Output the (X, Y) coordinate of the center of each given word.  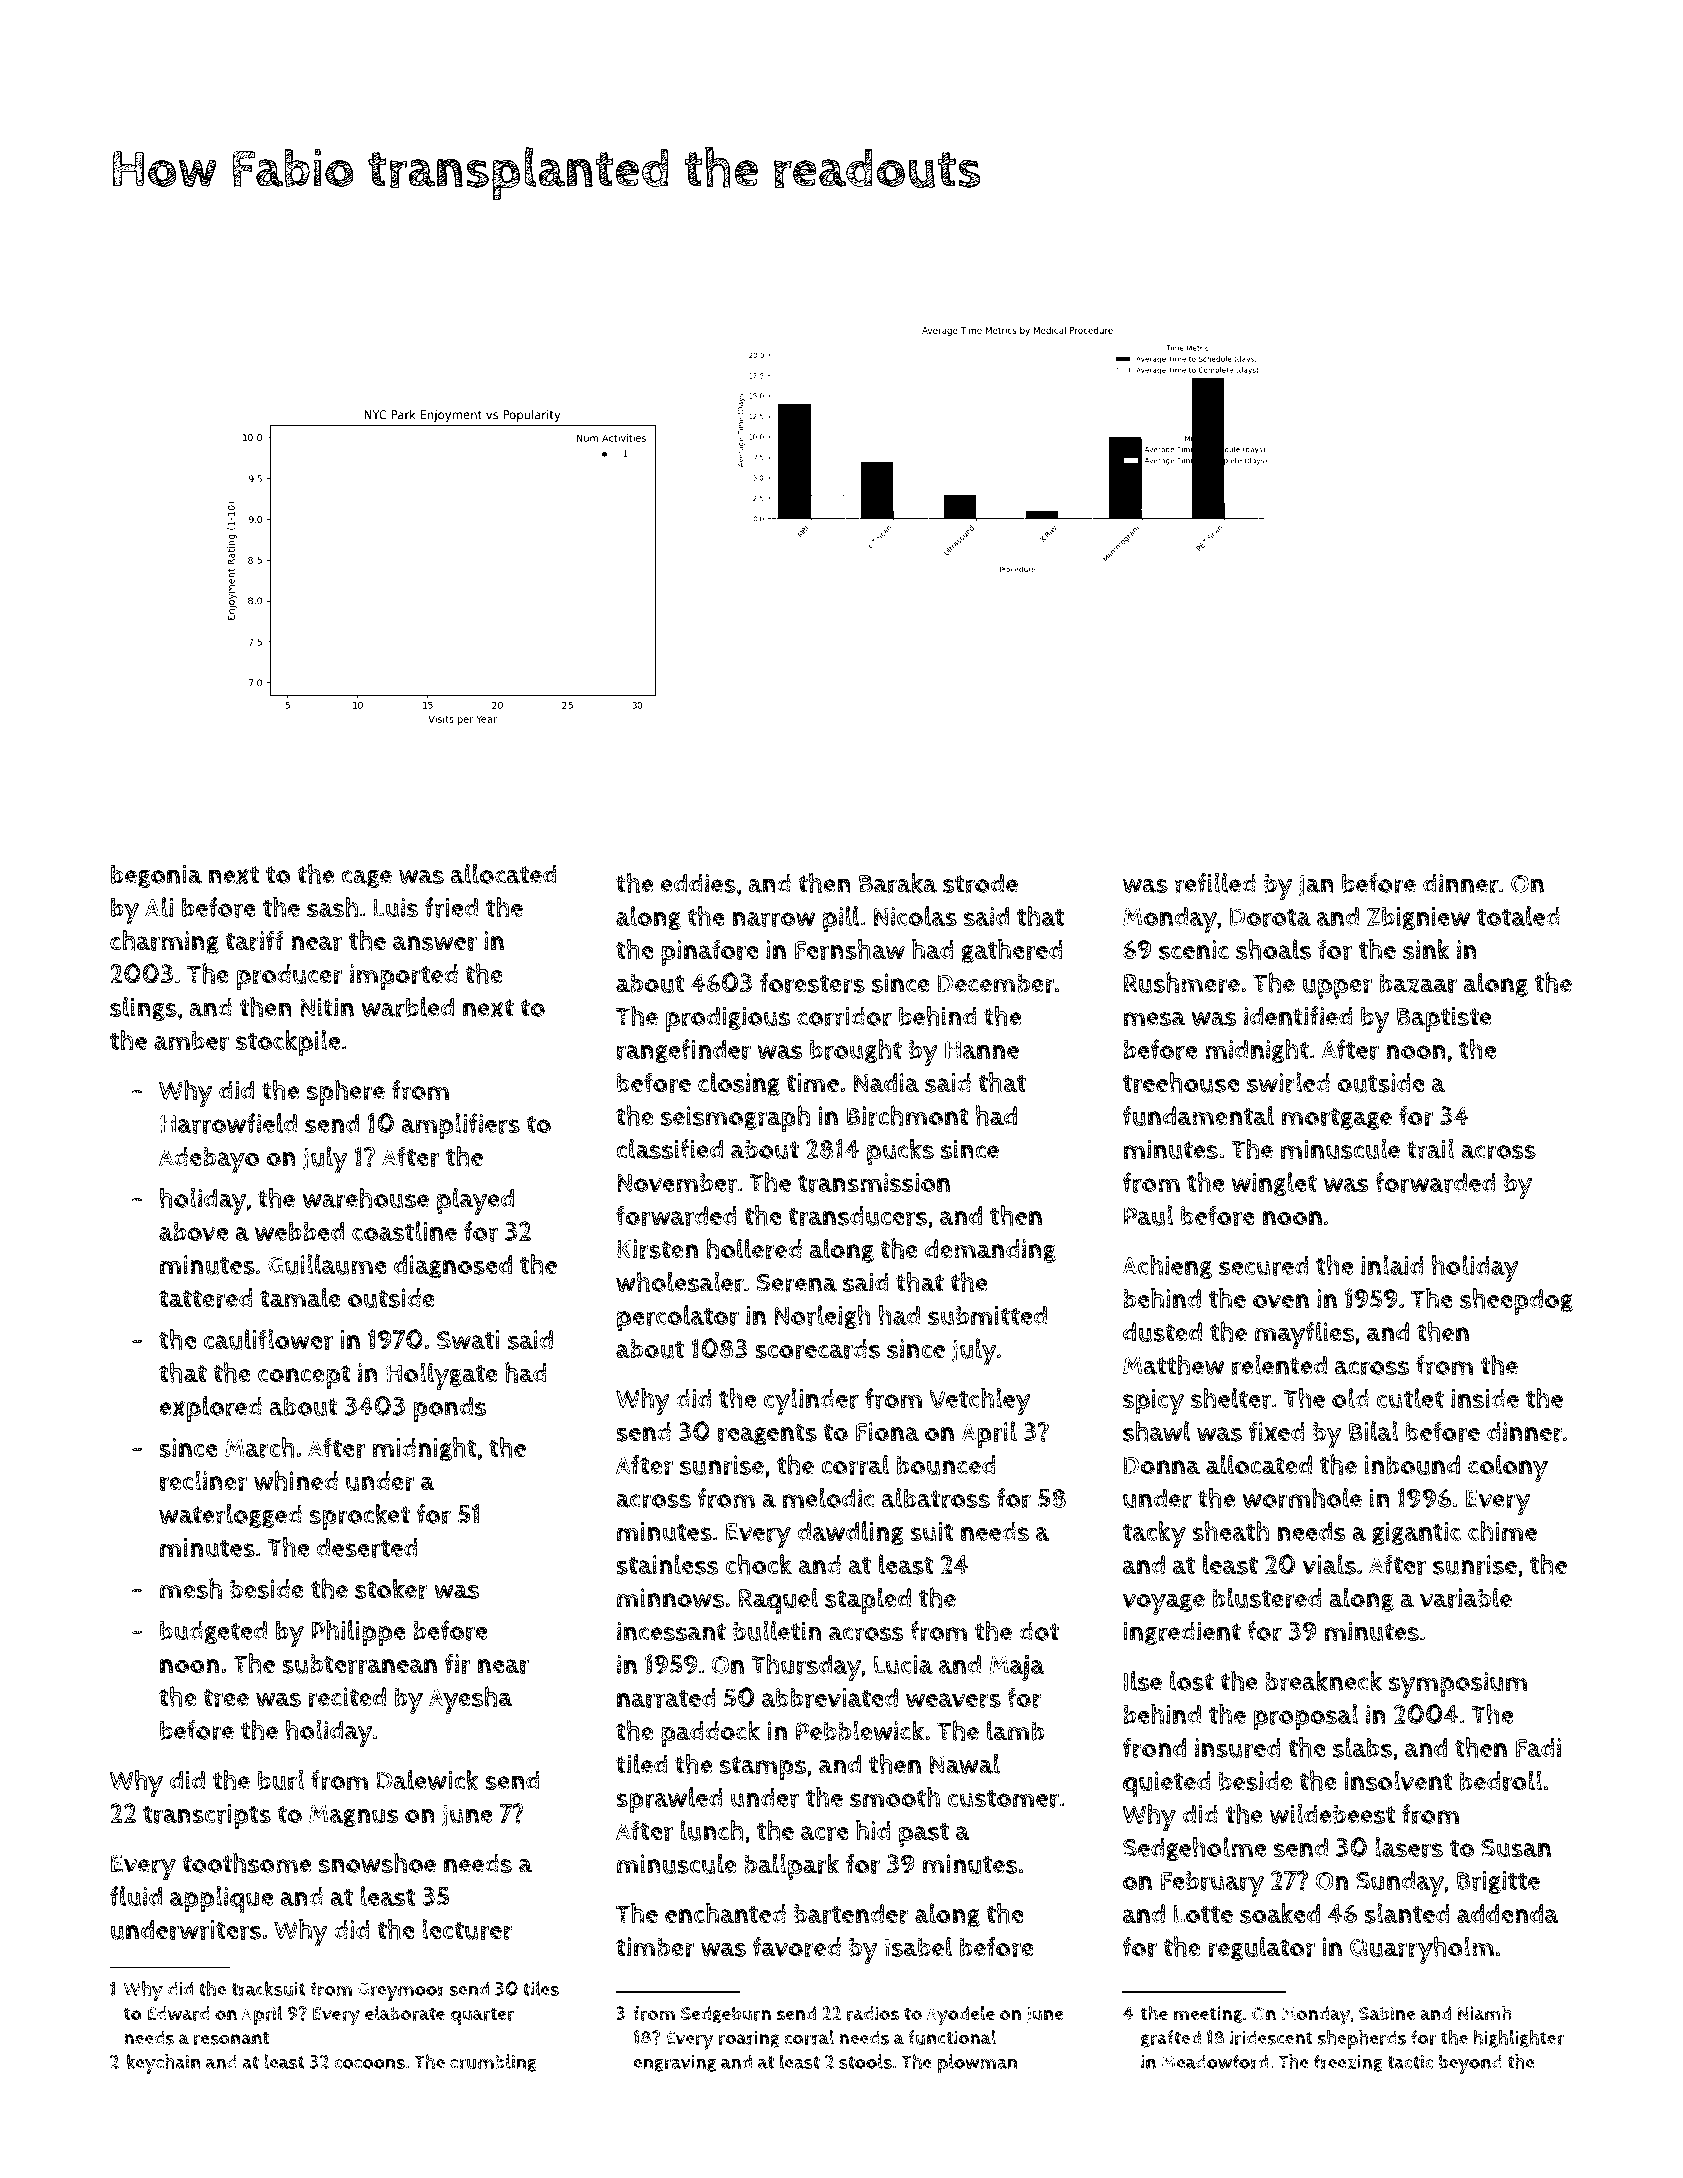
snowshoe (377, 1862)
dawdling (851, 1533)
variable (1466, 1597)
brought (856, 1051)
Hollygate (442, 1376)
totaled (1518, 916)
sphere (346, 1092)
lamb (1016, 1730)
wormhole (1302, 1498)
